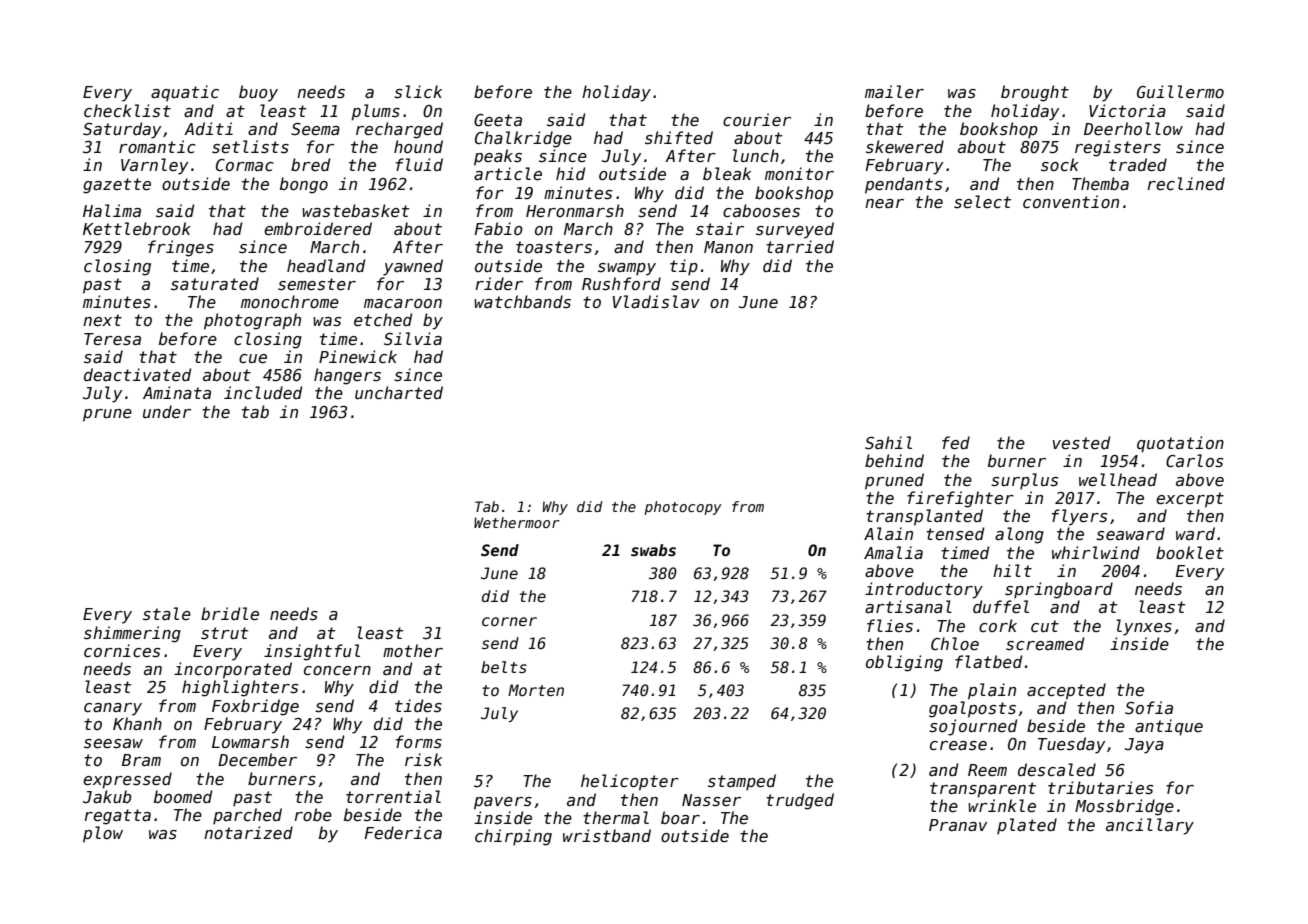 The height and width of the page is (924, 1308). I want to click on plow, so click(103, 834).
